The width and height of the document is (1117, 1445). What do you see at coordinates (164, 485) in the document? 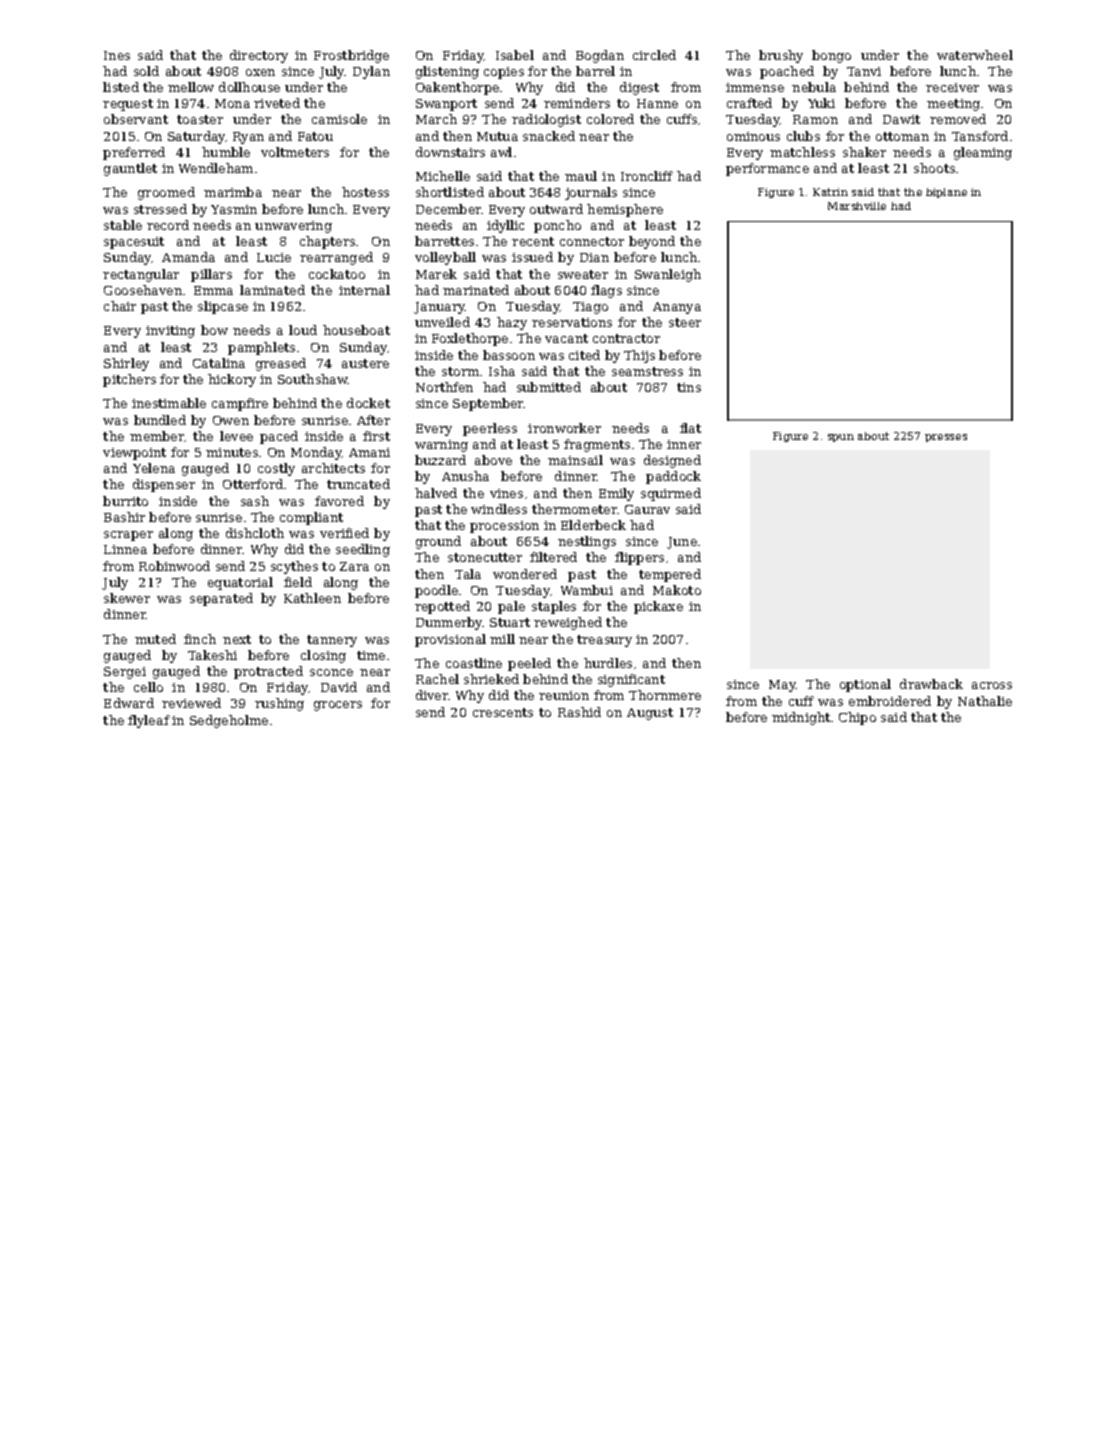
I see `dispenser` at bounding box center [164, 485].
